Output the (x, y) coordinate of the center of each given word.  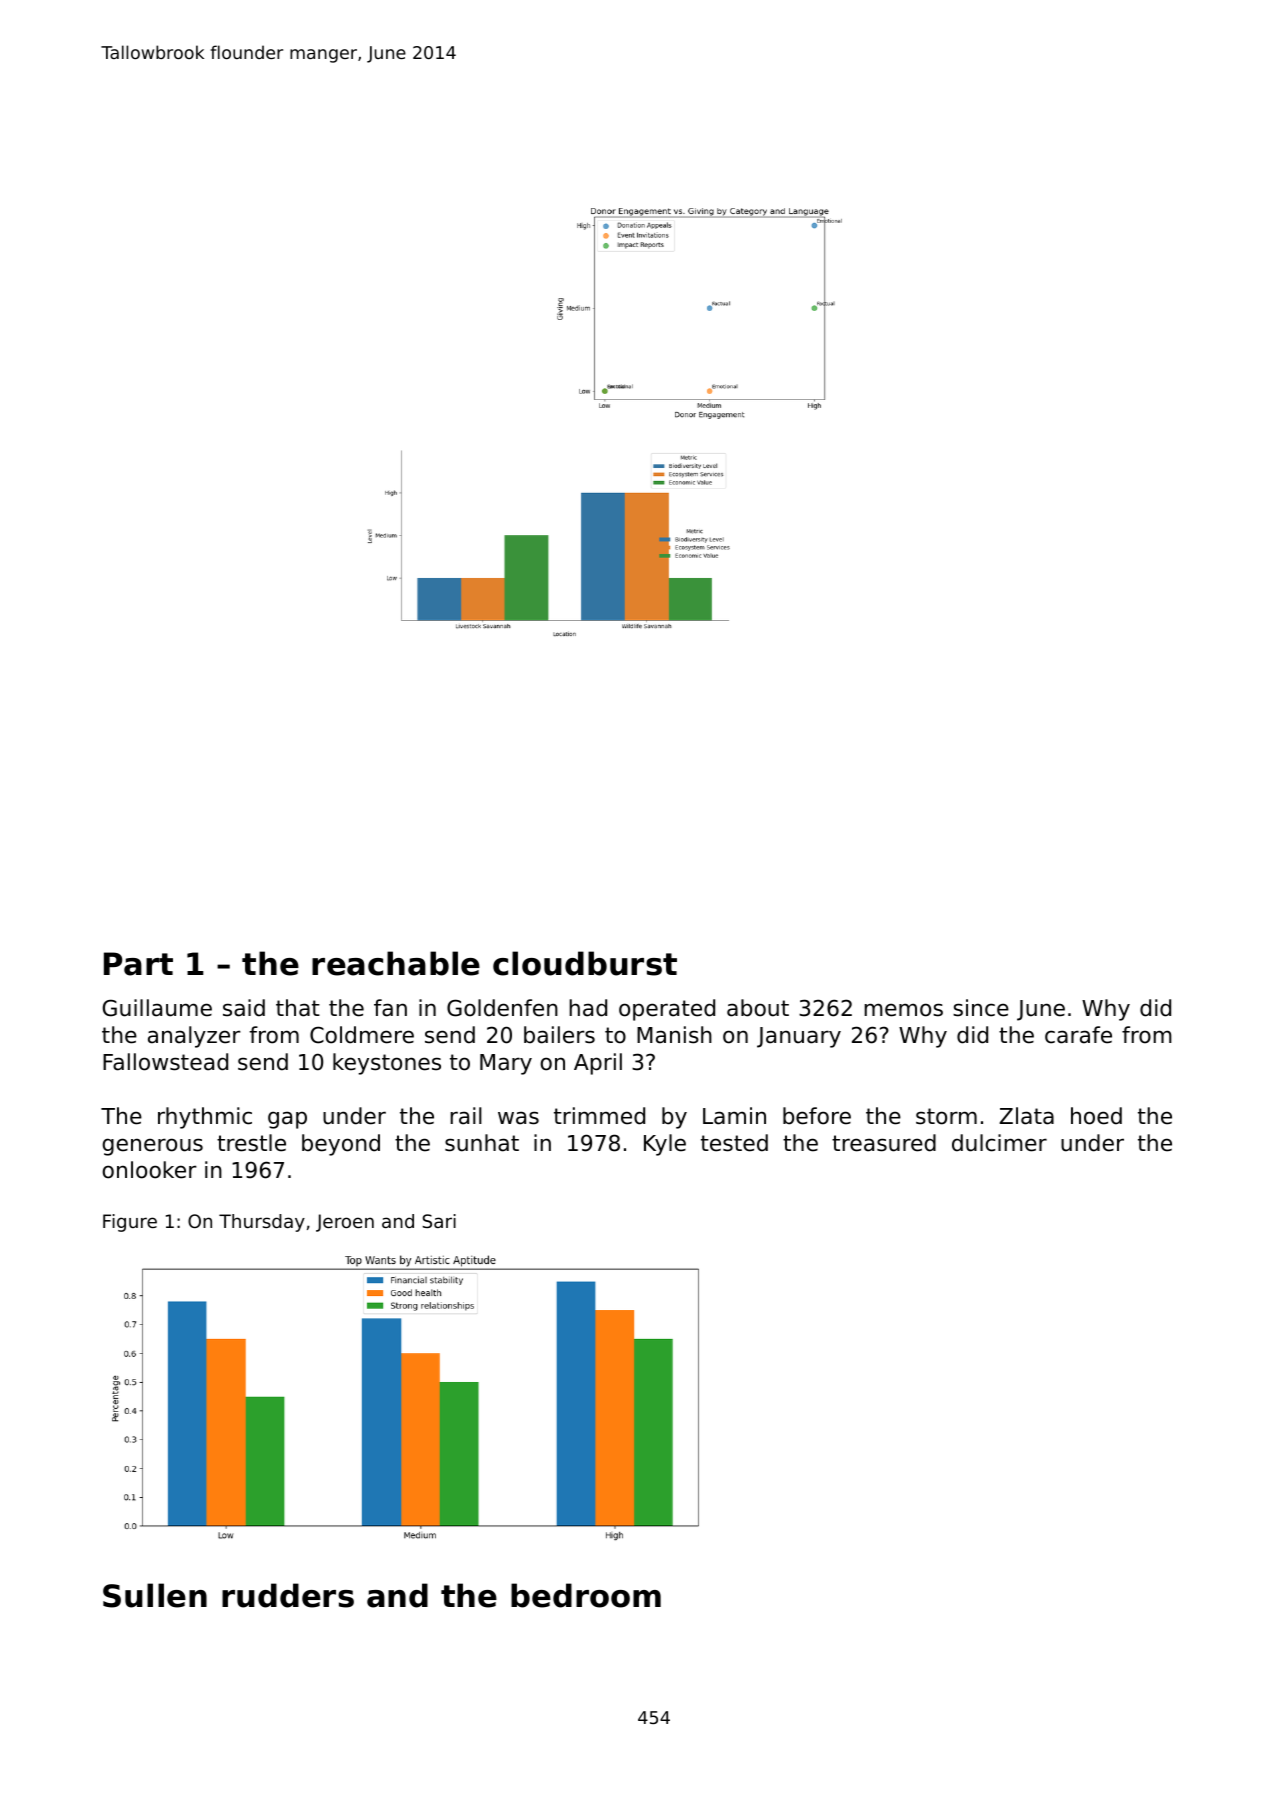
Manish (674, 1035)
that (298, 1008)
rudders (288, 1595)
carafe (1078, 1035)
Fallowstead (165, 1062)
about (758, 1008)
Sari (439, 1221)
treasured (884, 1143)
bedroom (586, 1595)
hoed (1096, 1116)
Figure (130, 1223)
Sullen (155, 1595)
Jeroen (345, 1223)
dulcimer (999, 1143)
